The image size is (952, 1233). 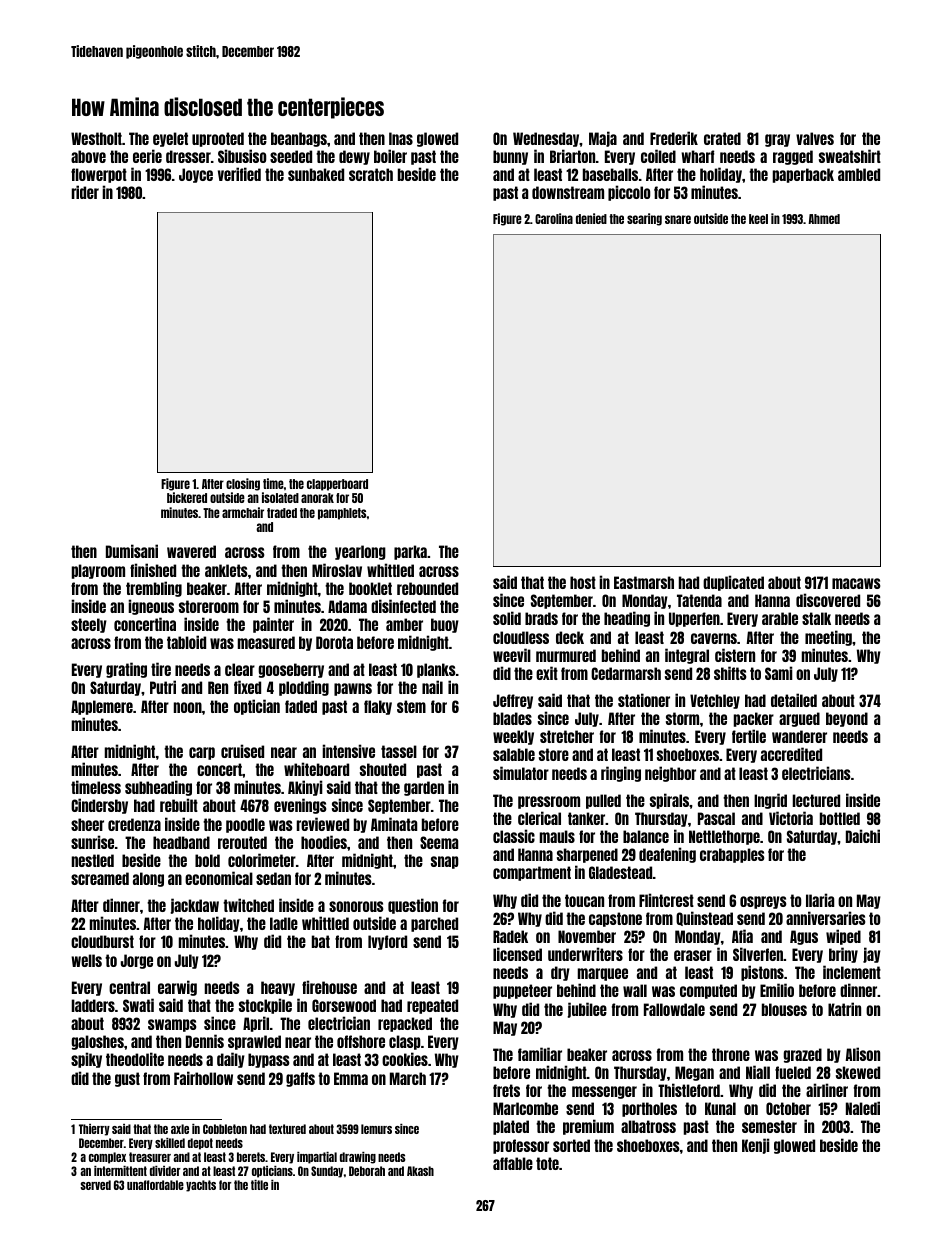 I want to click on deck, so click(x=570, y=637).
